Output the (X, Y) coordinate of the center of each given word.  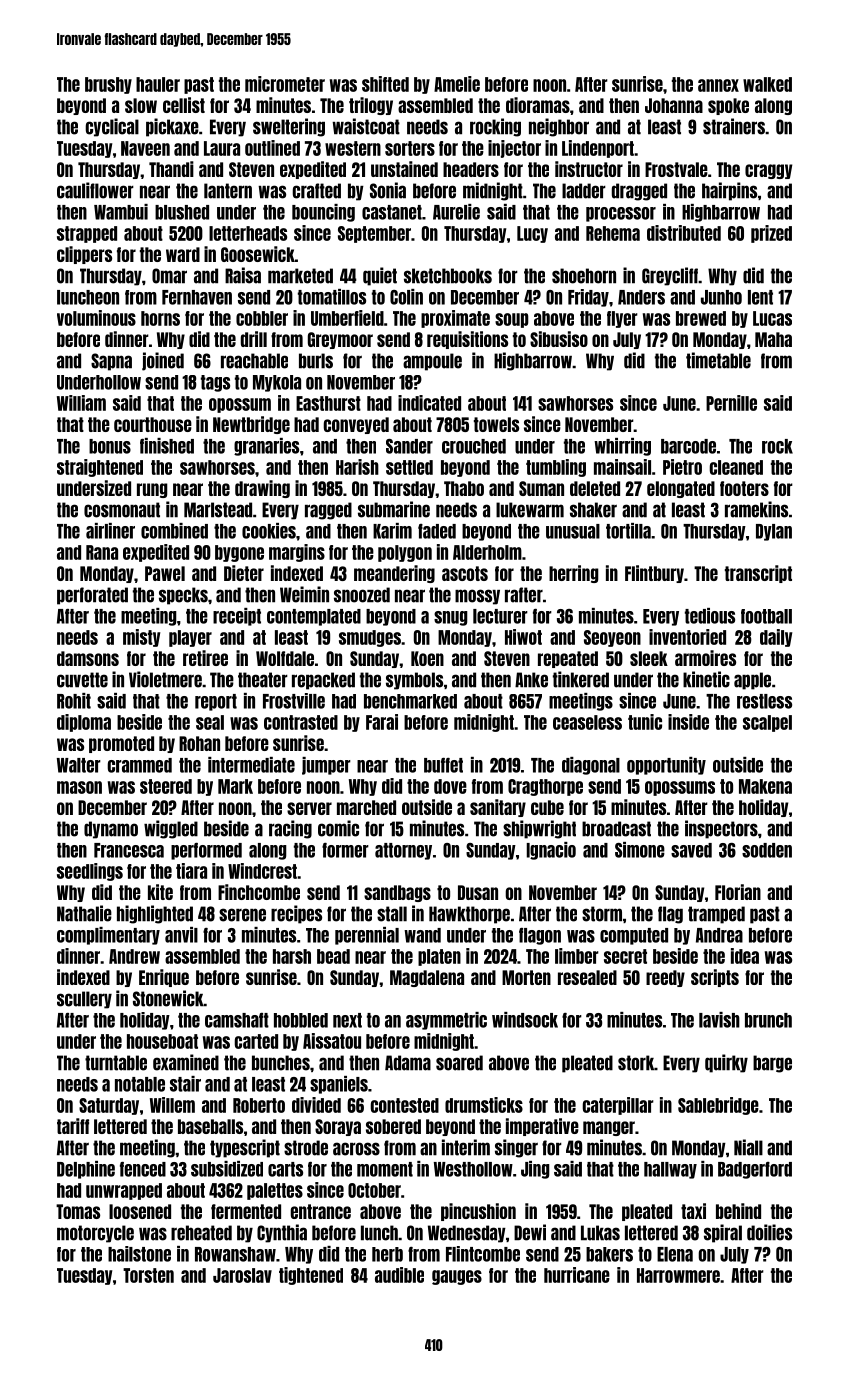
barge (772, 1064)
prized (771, 234)
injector (514, 149)
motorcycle (95, 1234)
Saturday (109, 1106)
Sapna (111, 362)
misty (141, 638)
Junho (721, 297)
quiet (380, 276)
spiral (723, 1233)
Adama (408, 1063)
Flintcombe (483, 1254)
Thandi (171, 169)
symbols (414, 681)
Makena (765, 786)
